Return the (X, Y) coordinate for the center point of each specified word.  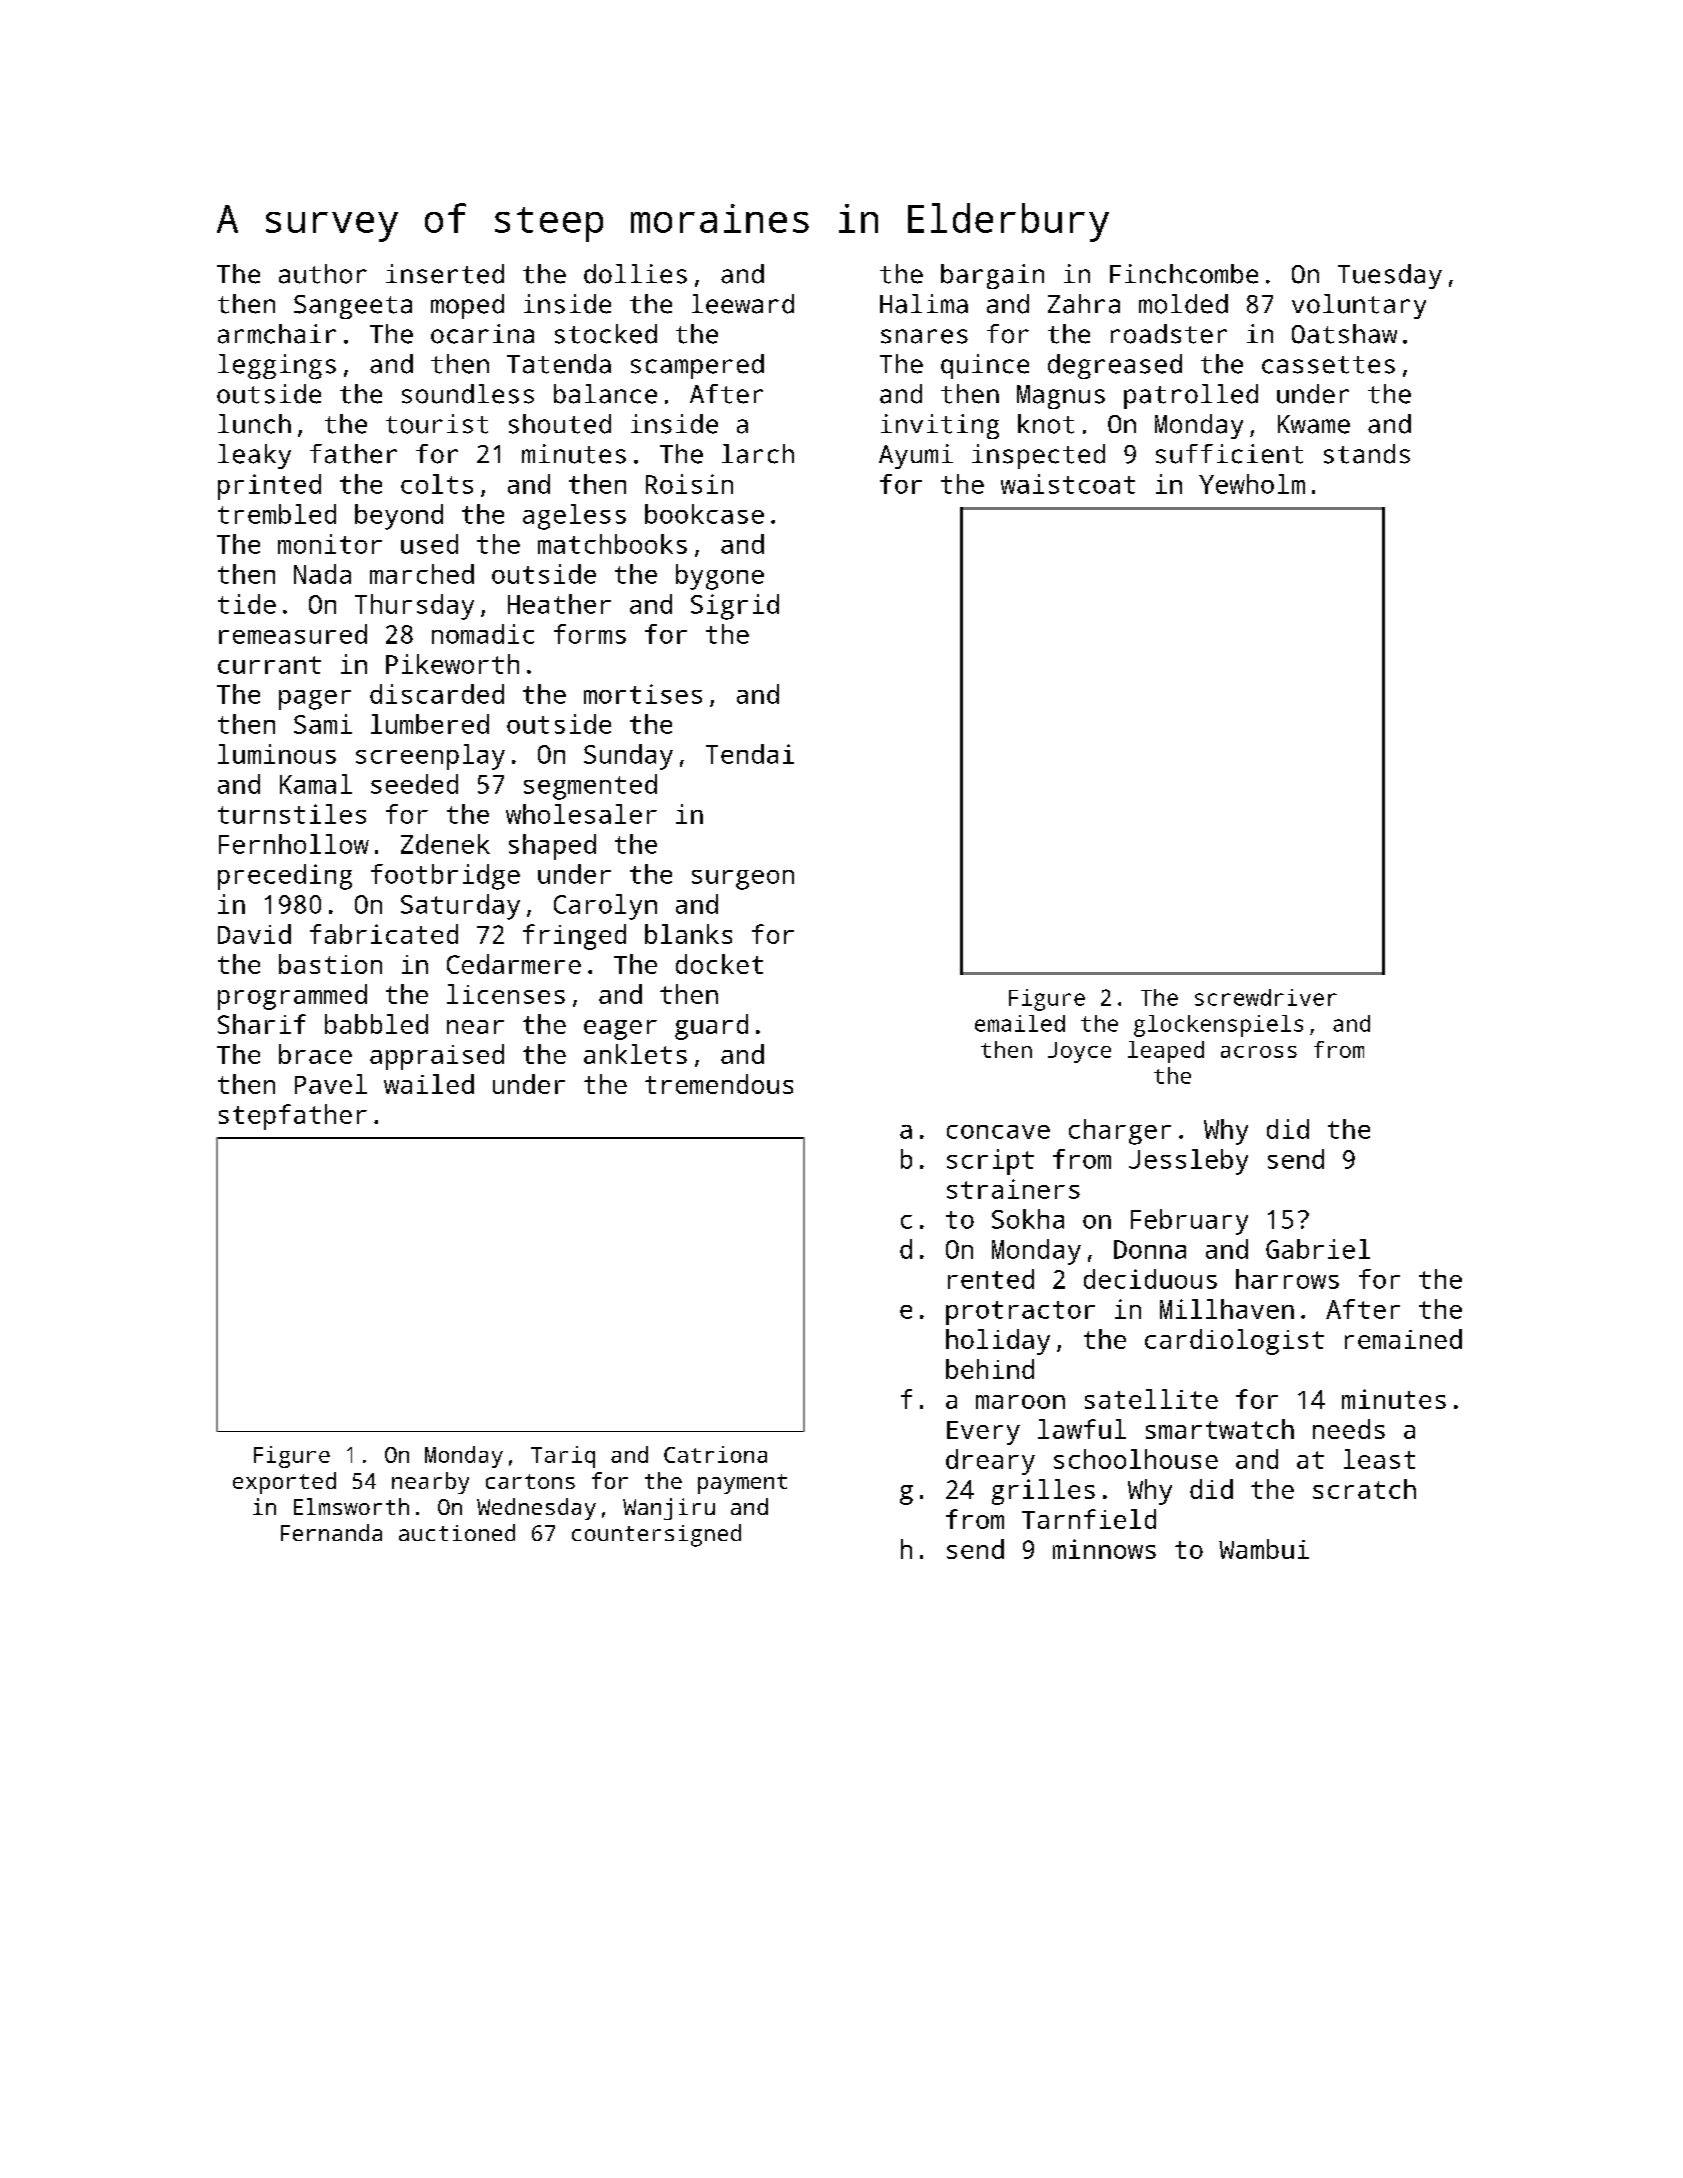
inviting (940, 426)
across (1259, 1052)
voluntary (1359, 306)
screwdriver (1266, 997)
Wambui (1264, 1549)
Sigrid (735, 607)
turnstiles (292, 814)
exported (284, 1483)
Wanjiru (669, 1509)
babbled (376, 1024)
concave (998, 1132)
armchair (277, 334)
